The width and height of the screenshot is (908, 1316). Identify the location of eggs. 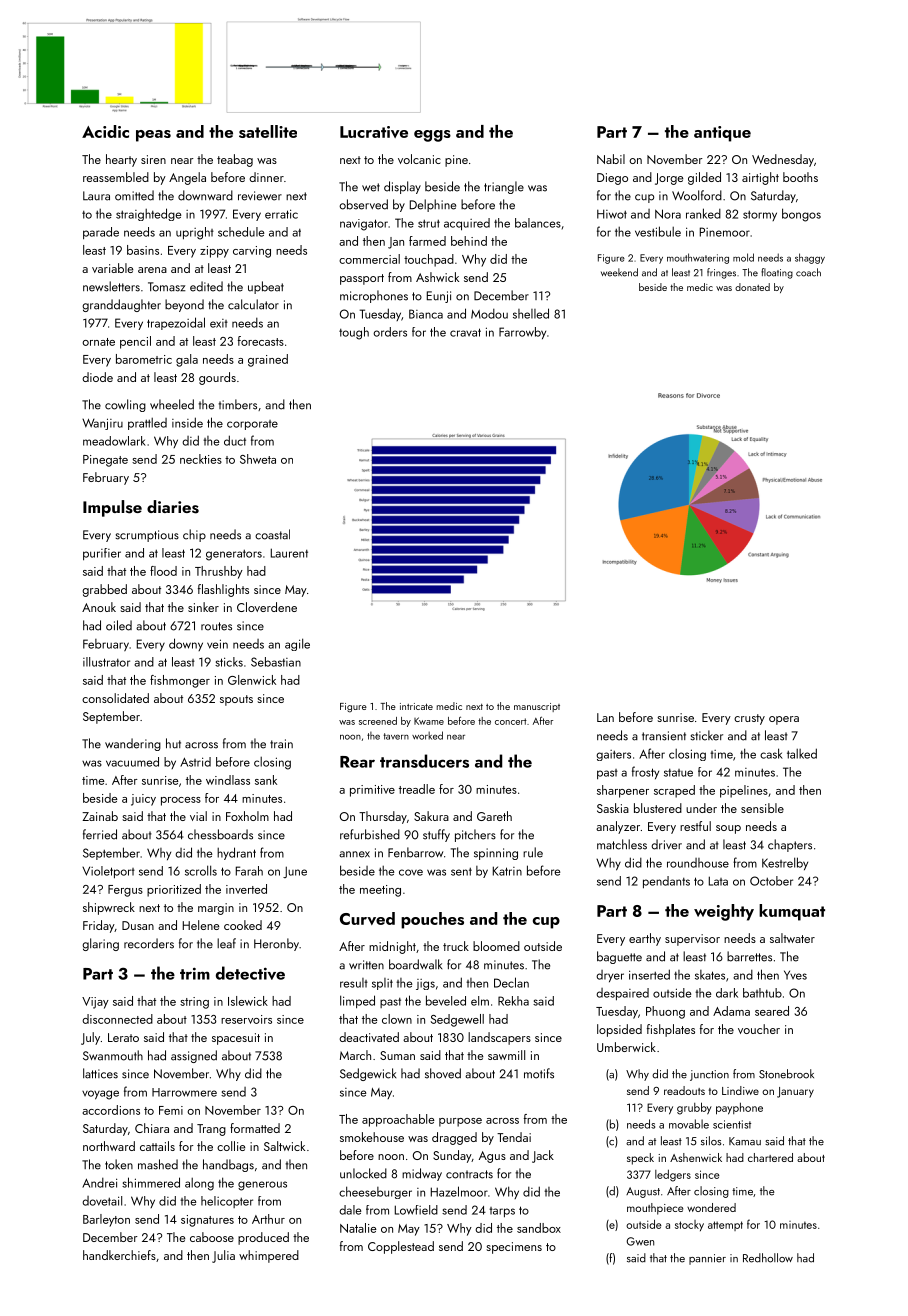
(432, 136).
